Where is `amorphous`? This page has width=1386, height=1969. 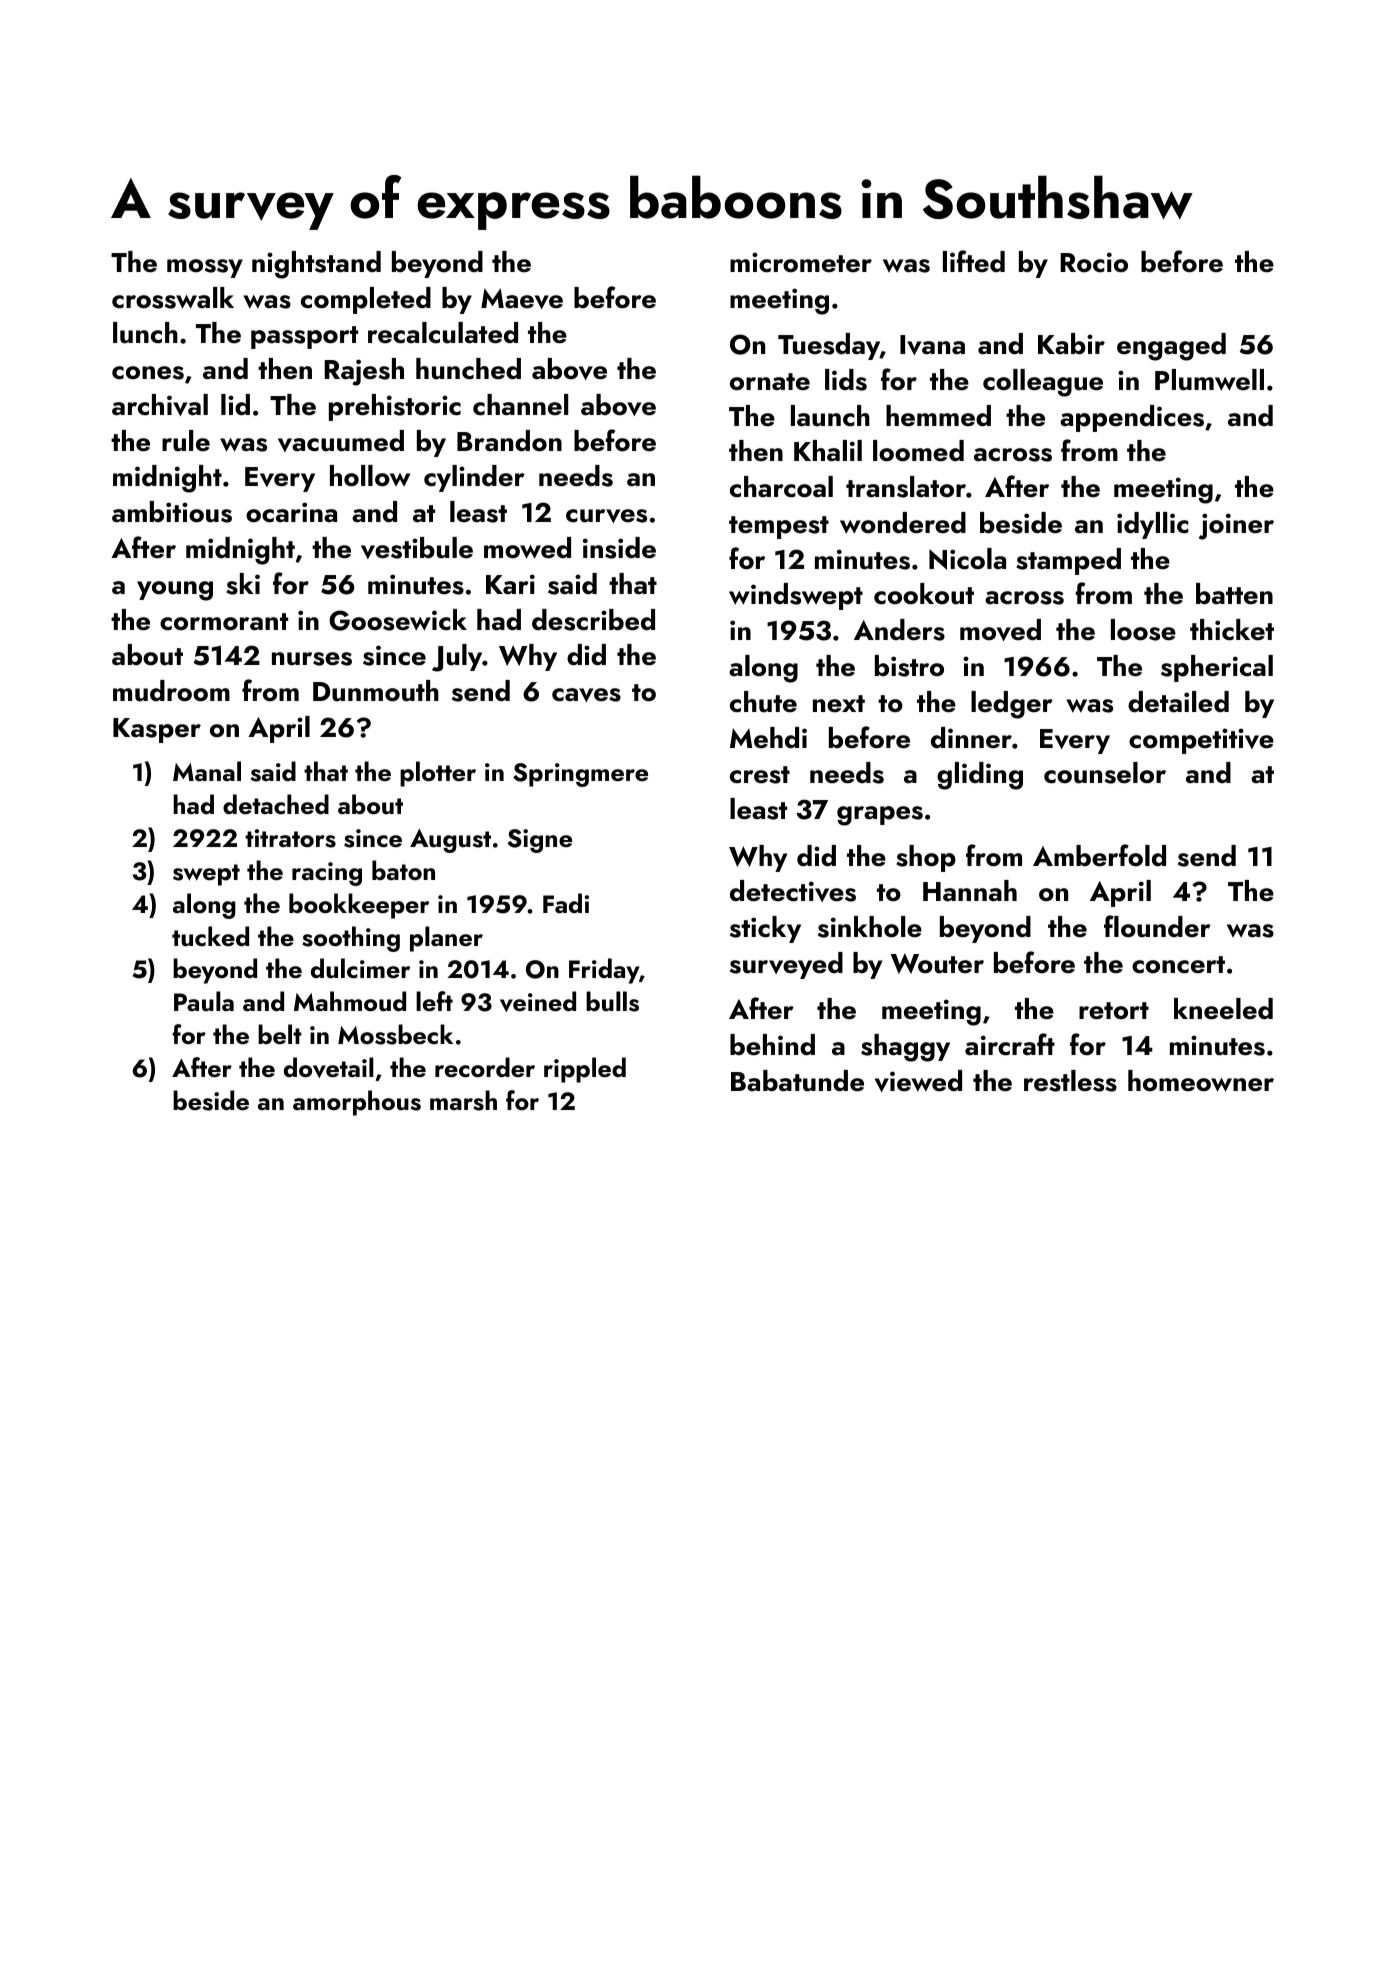
amorphous is located at coordinates (357, 1103).
